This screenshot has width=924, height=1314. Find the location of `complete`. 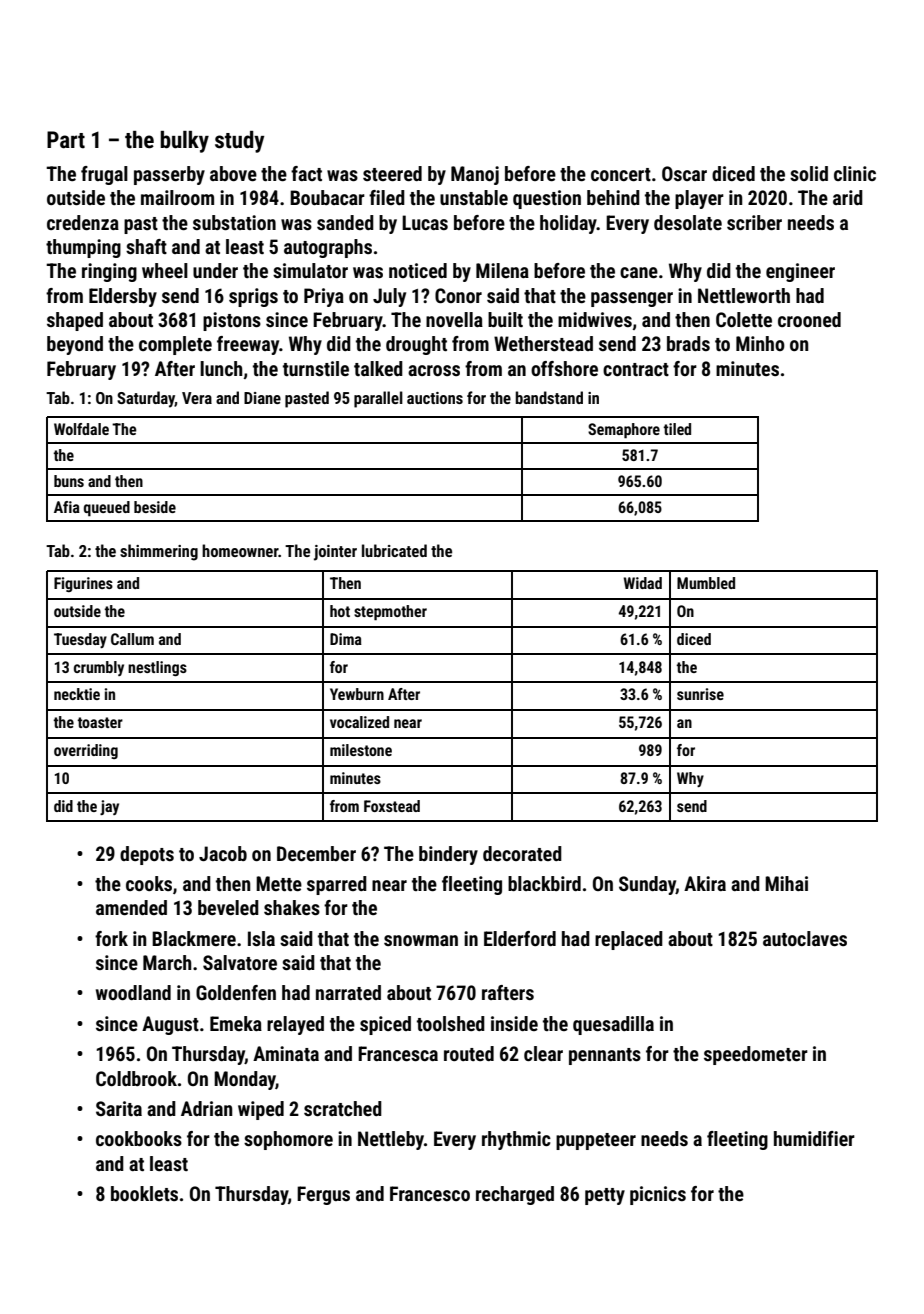

complete is located at coordinates (175, 345).
